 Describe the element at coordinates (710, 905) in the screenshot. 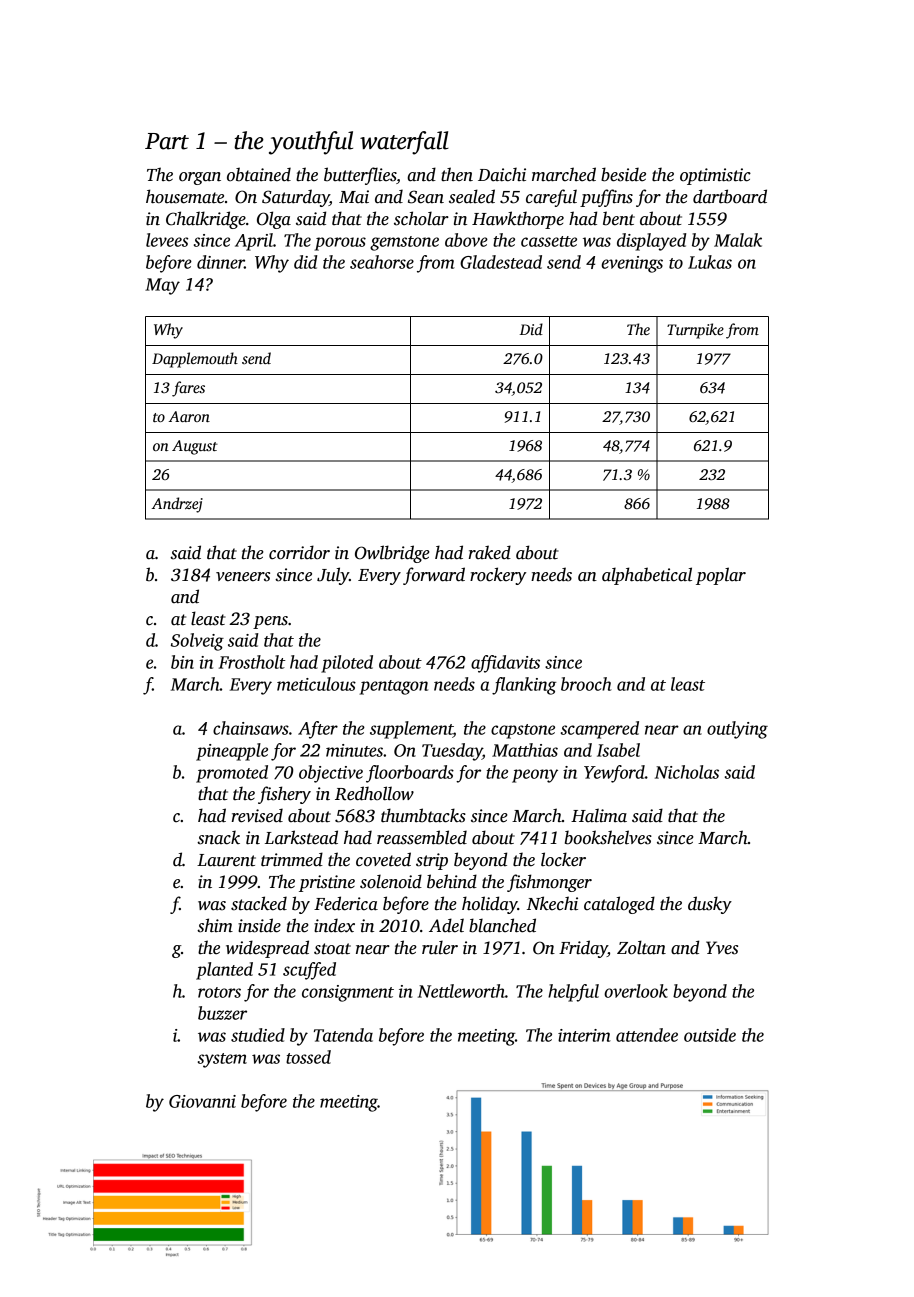

I see `dusky` at that location.
